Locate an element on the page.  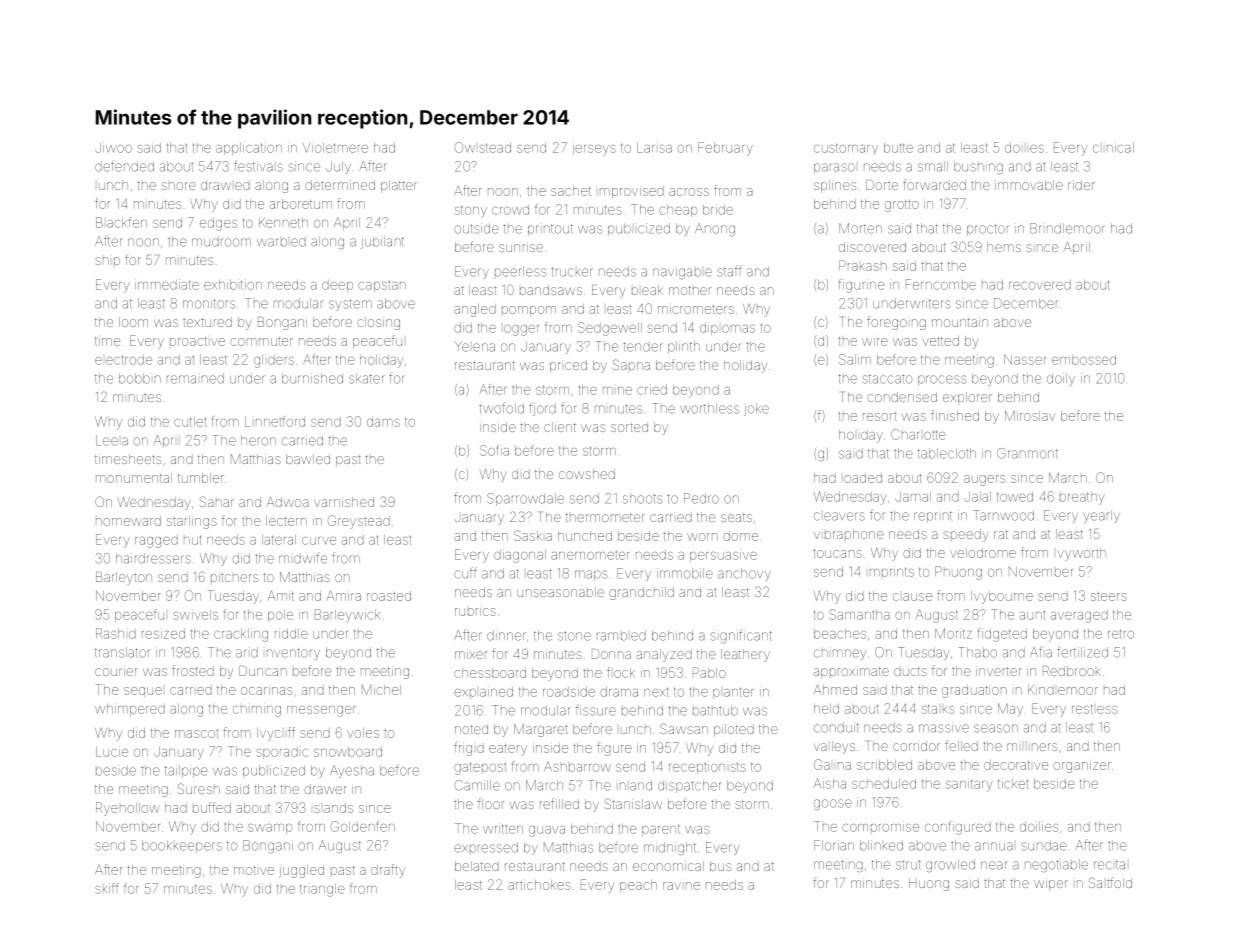
Brindlemoor is located at coordinates (1067, 228).
